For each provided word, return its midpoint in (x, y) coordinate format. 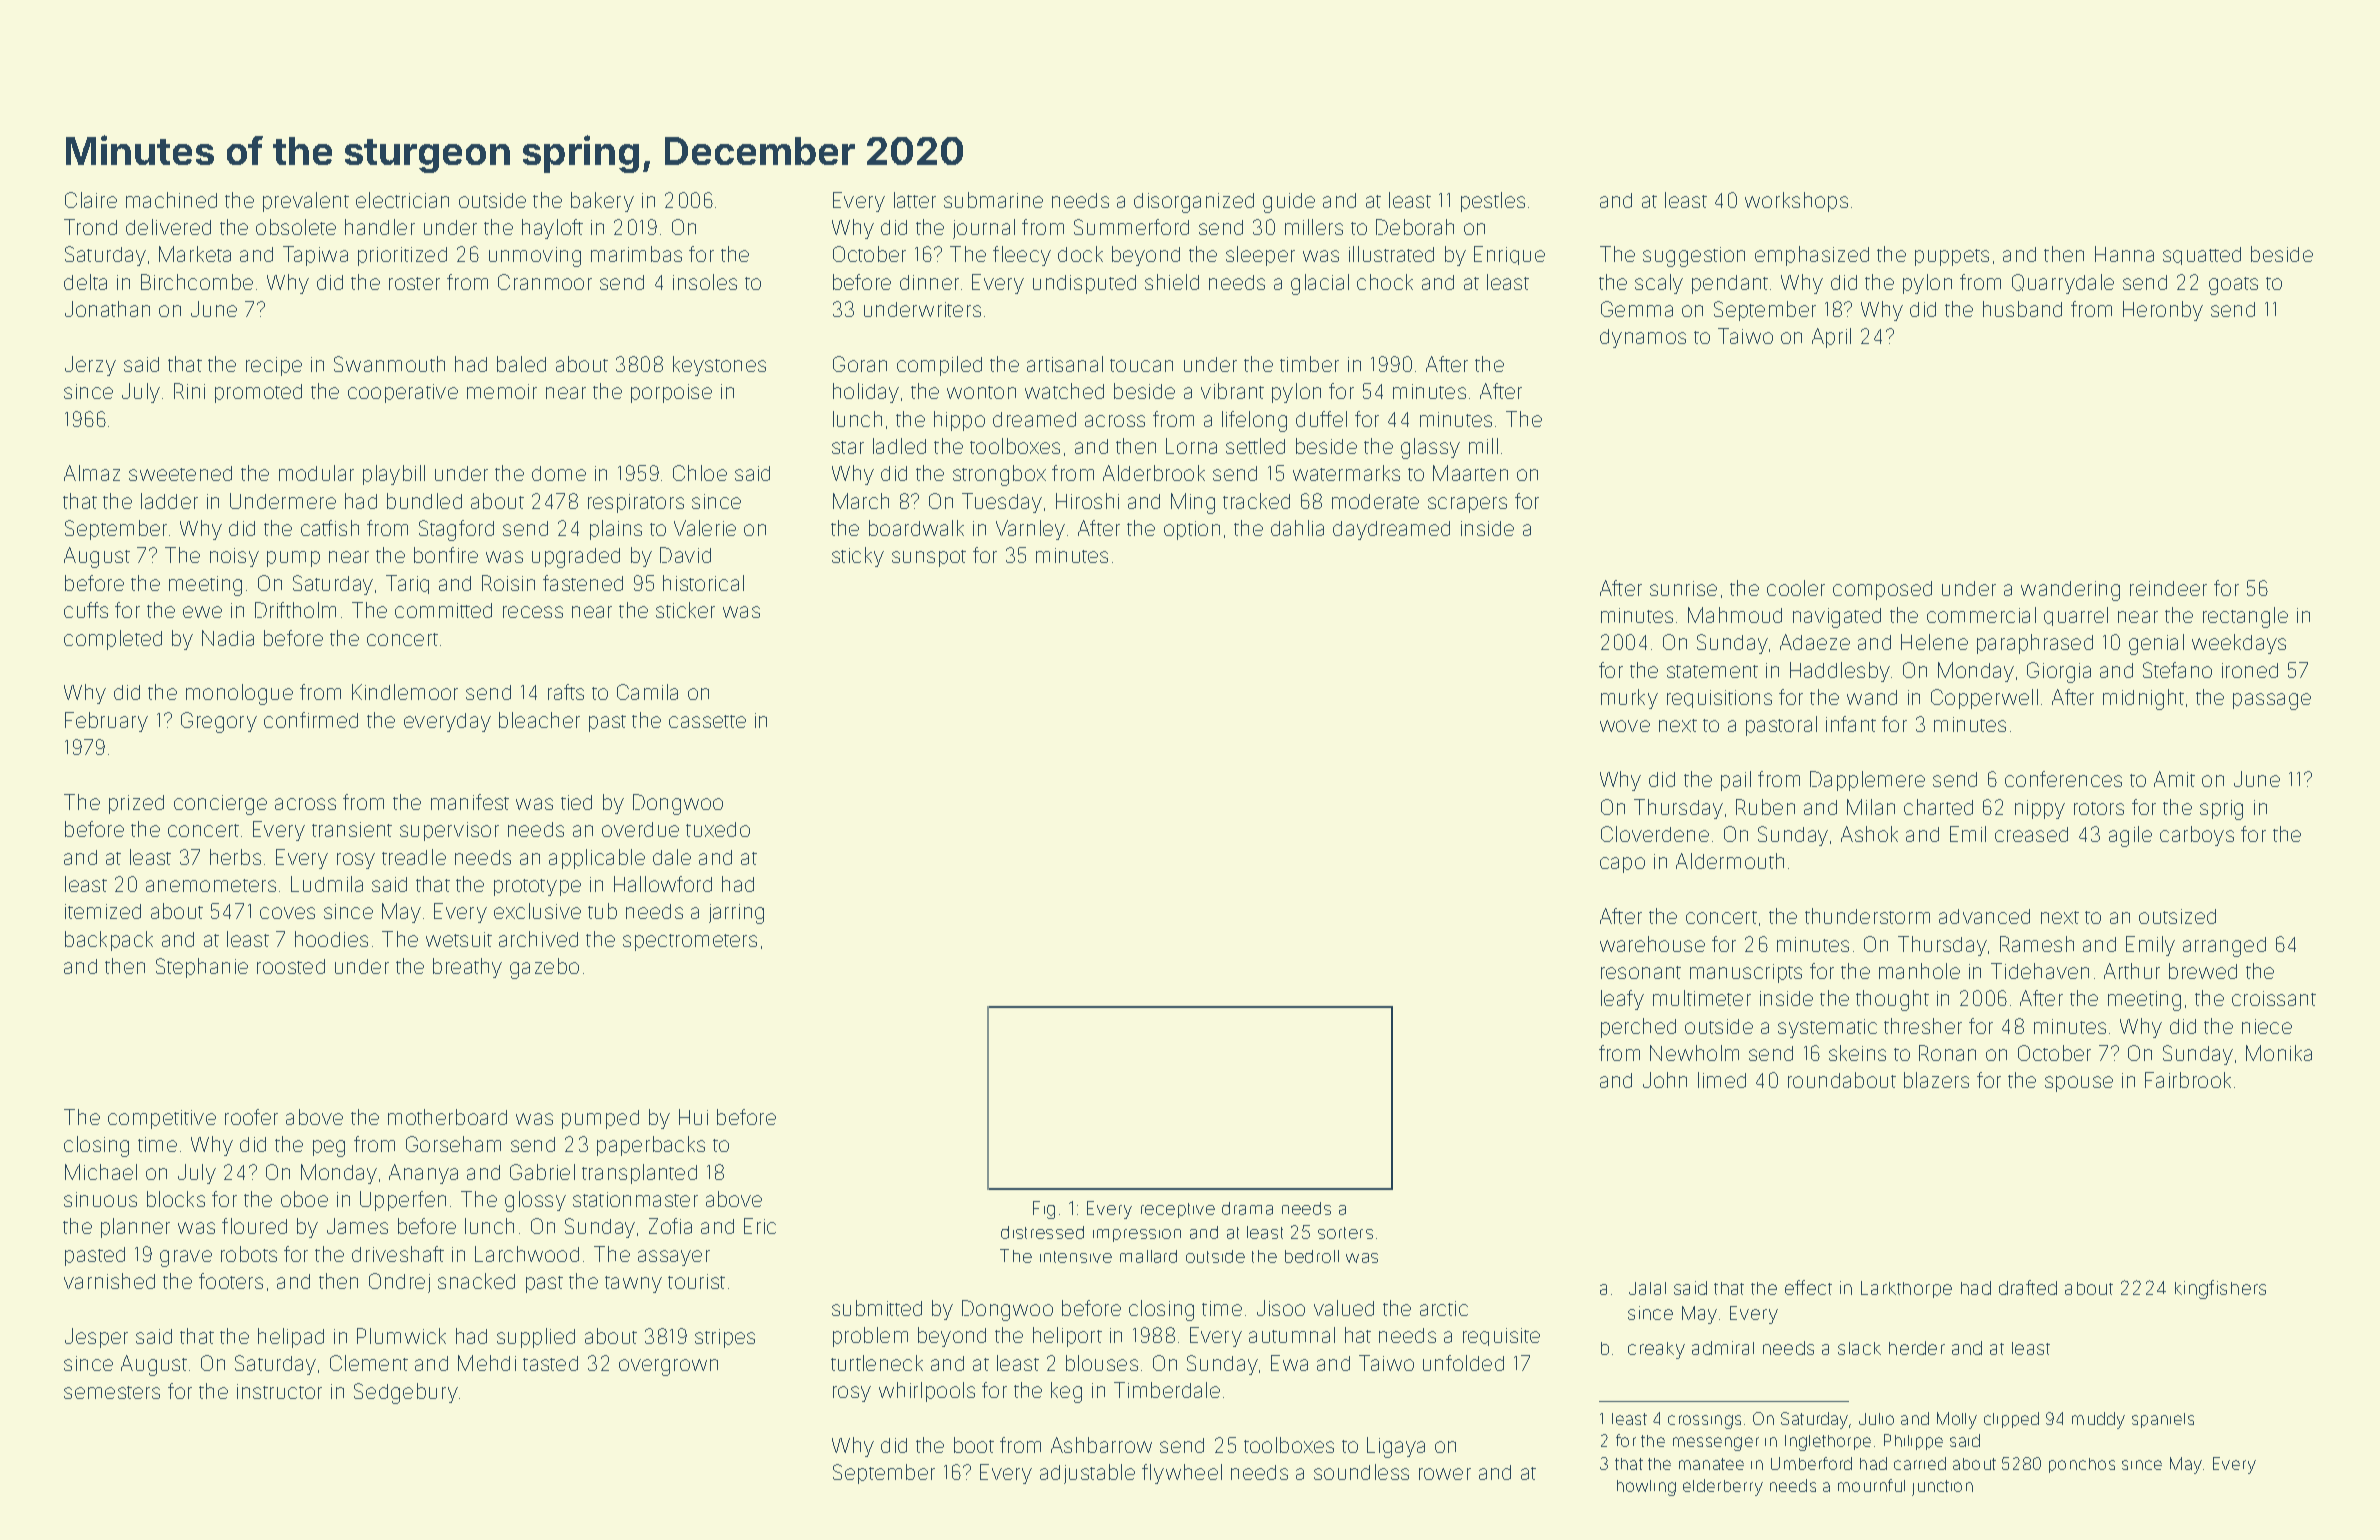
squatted (2202, 256)
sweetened (180, 473)
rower (1445, 1474)
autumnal (1292, 1335)
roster (414, 283)
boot (974, 1445)
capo (1622, 865)
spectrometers (690, 942)
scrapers (1467, 505)
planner (135, 1228)
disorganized (1194, 203)
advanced (1984, 916)
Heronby (2163, 311)
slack (1859, 1348)
